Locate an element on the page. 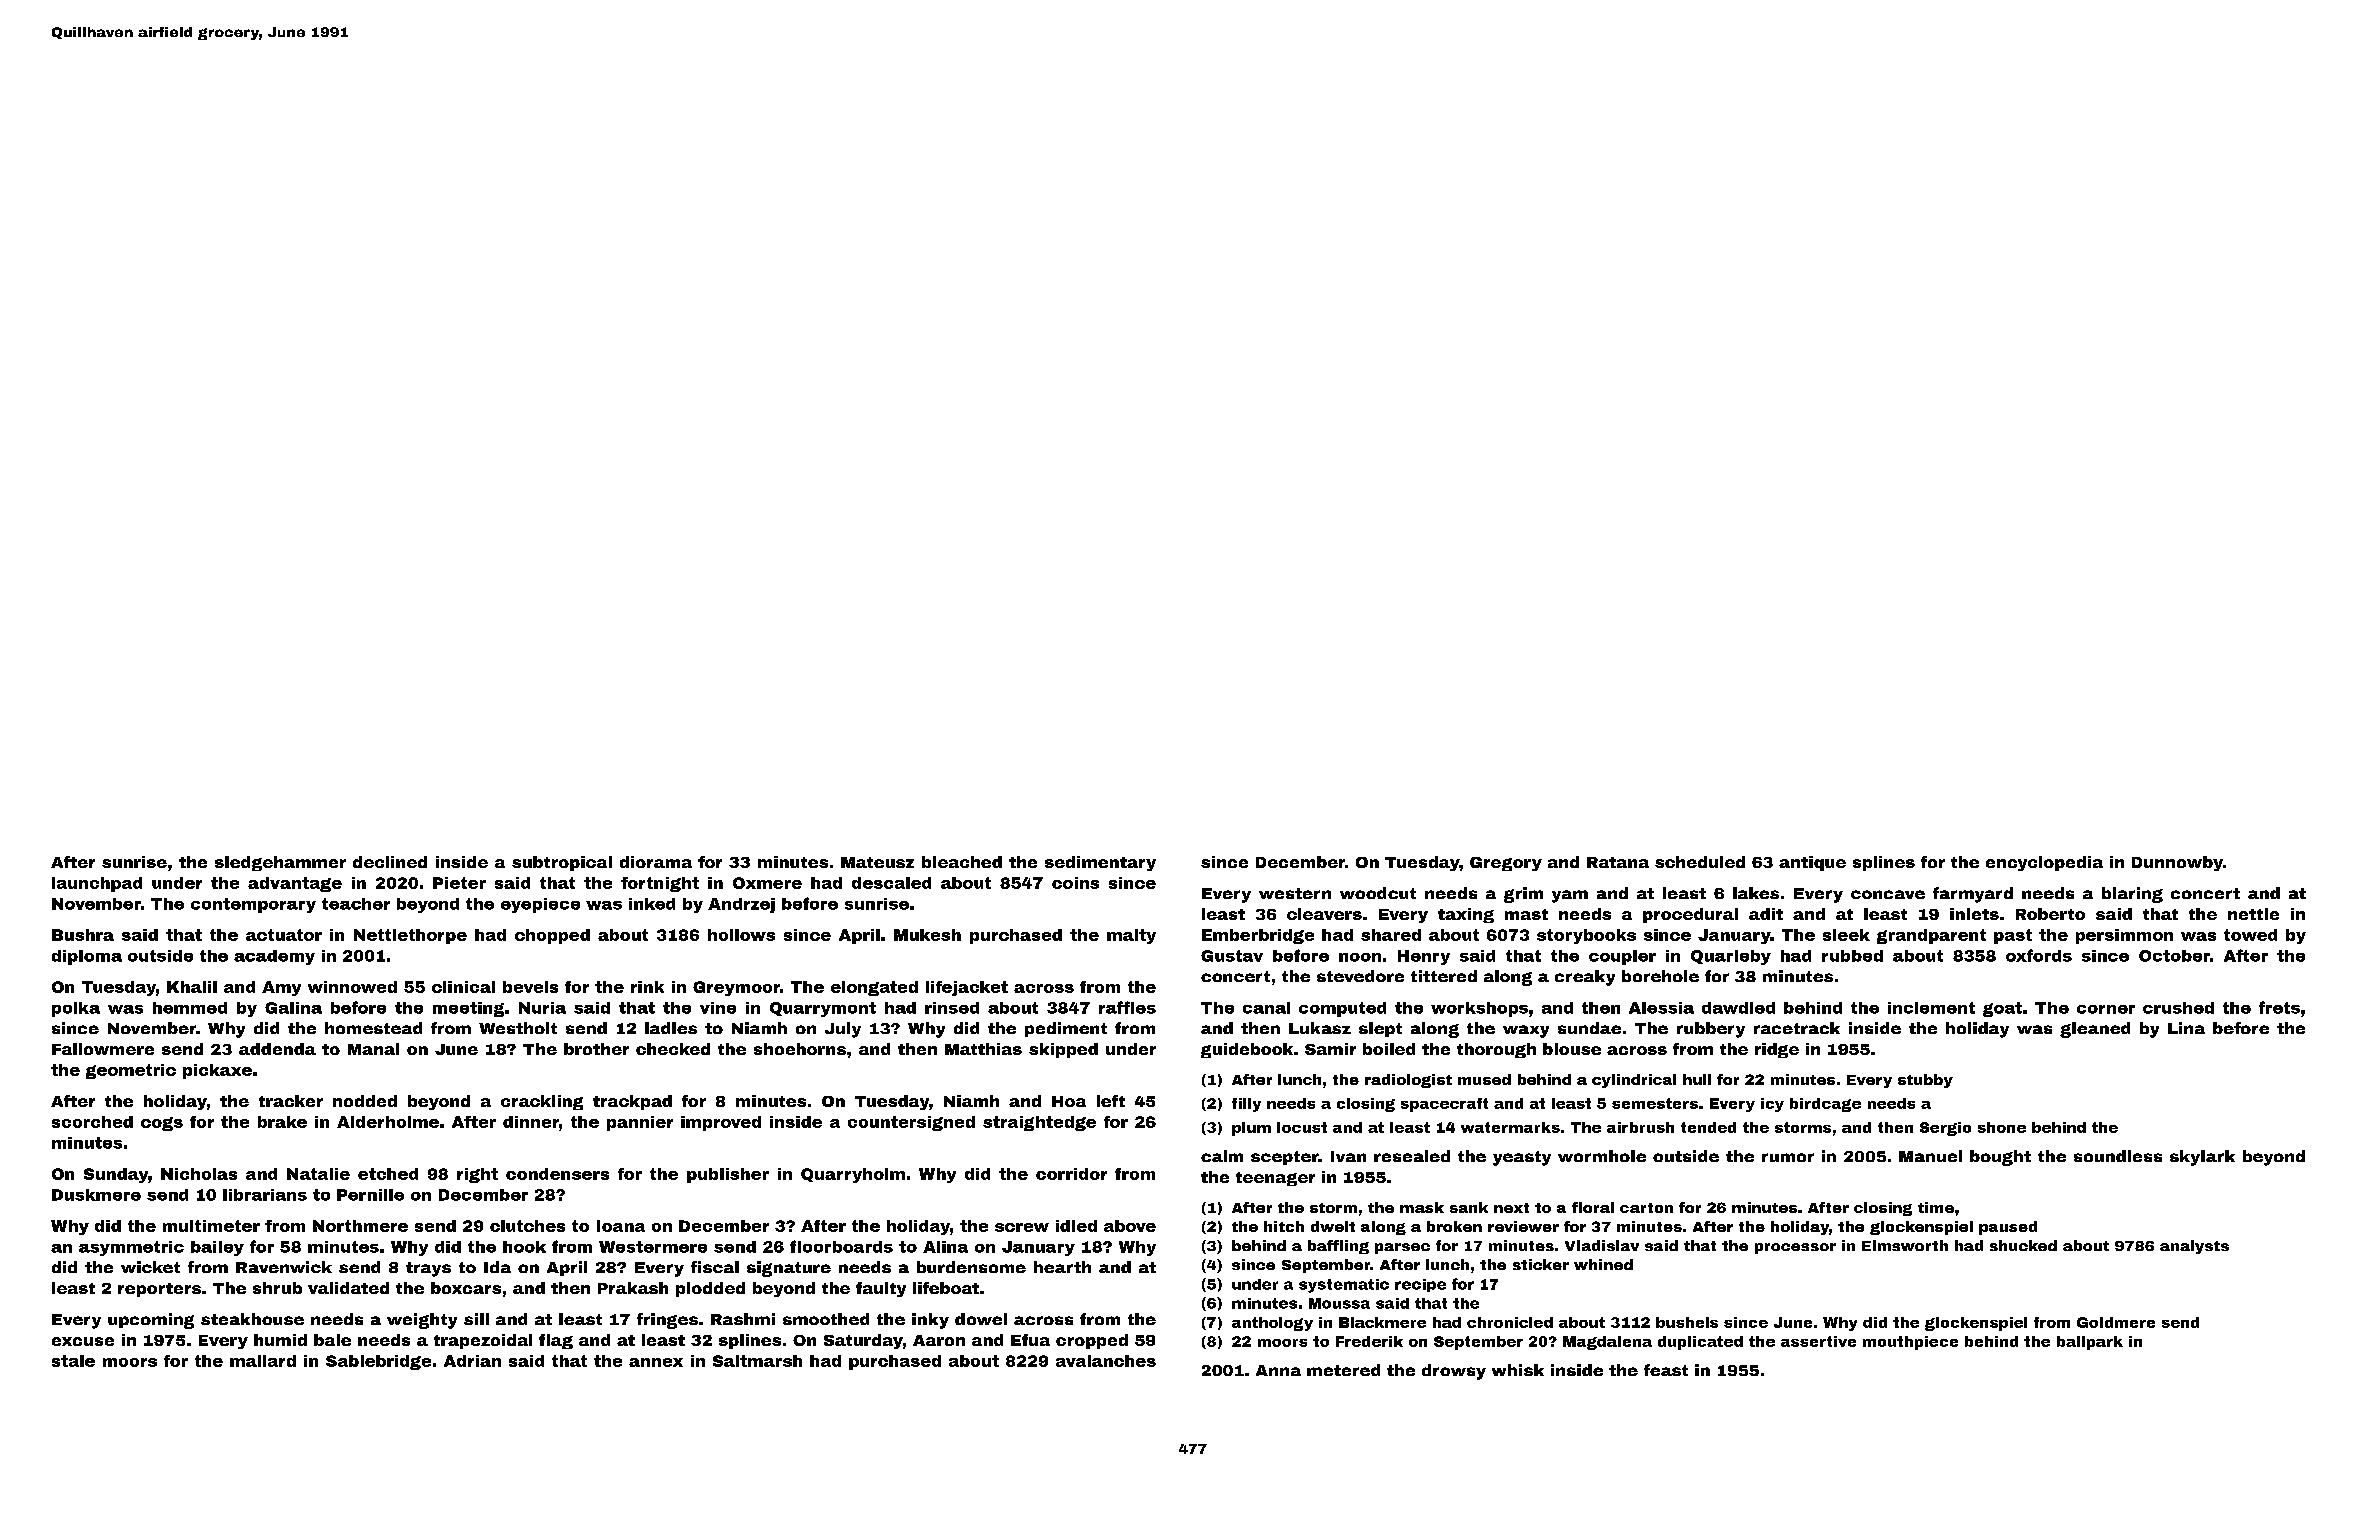  rubbed is located at coordinates (1852, 956).
